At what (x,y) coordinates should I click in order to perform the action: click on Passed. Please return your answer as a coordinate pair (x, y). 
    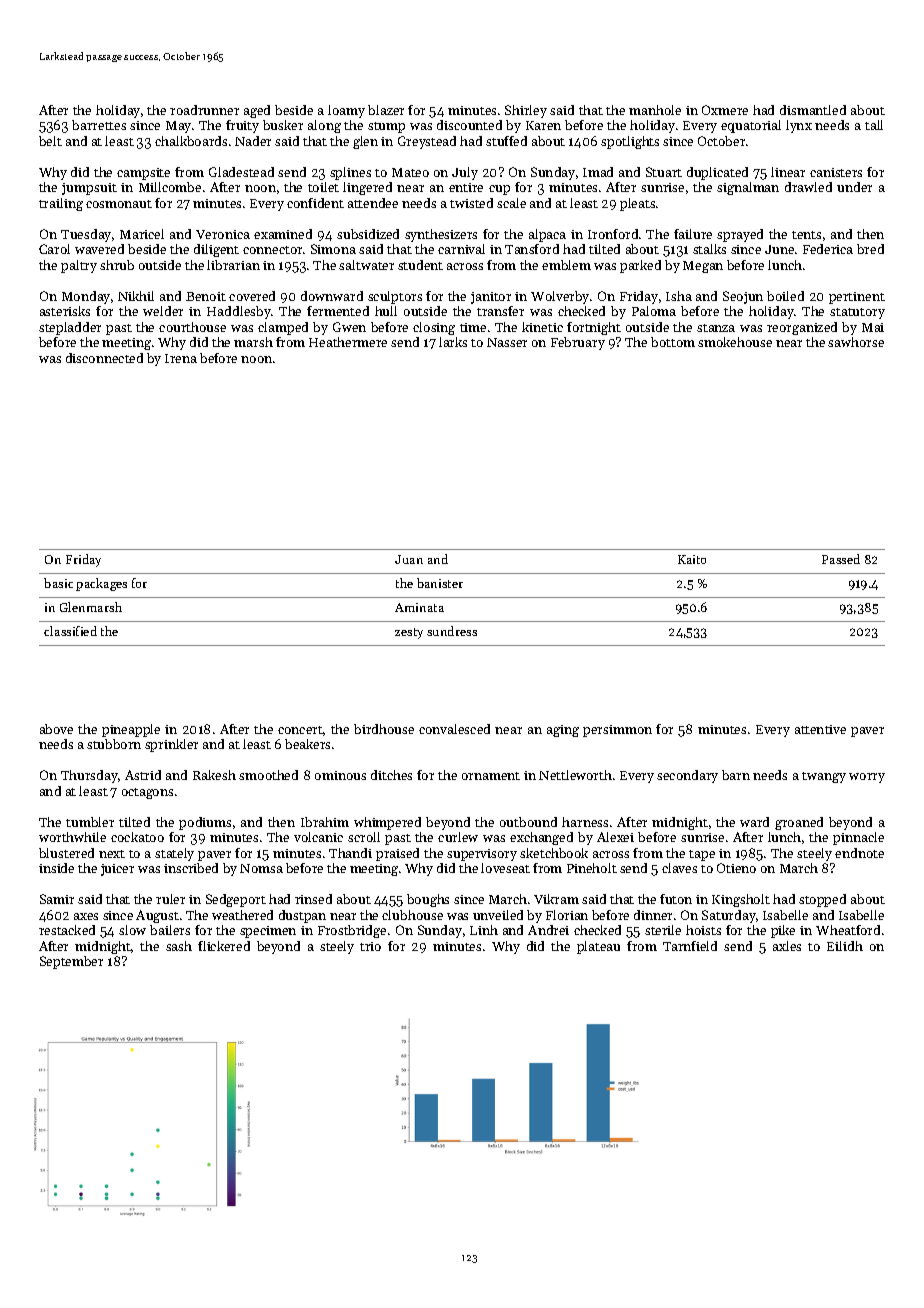
    Looking at the image, I should click on (841, 559).
